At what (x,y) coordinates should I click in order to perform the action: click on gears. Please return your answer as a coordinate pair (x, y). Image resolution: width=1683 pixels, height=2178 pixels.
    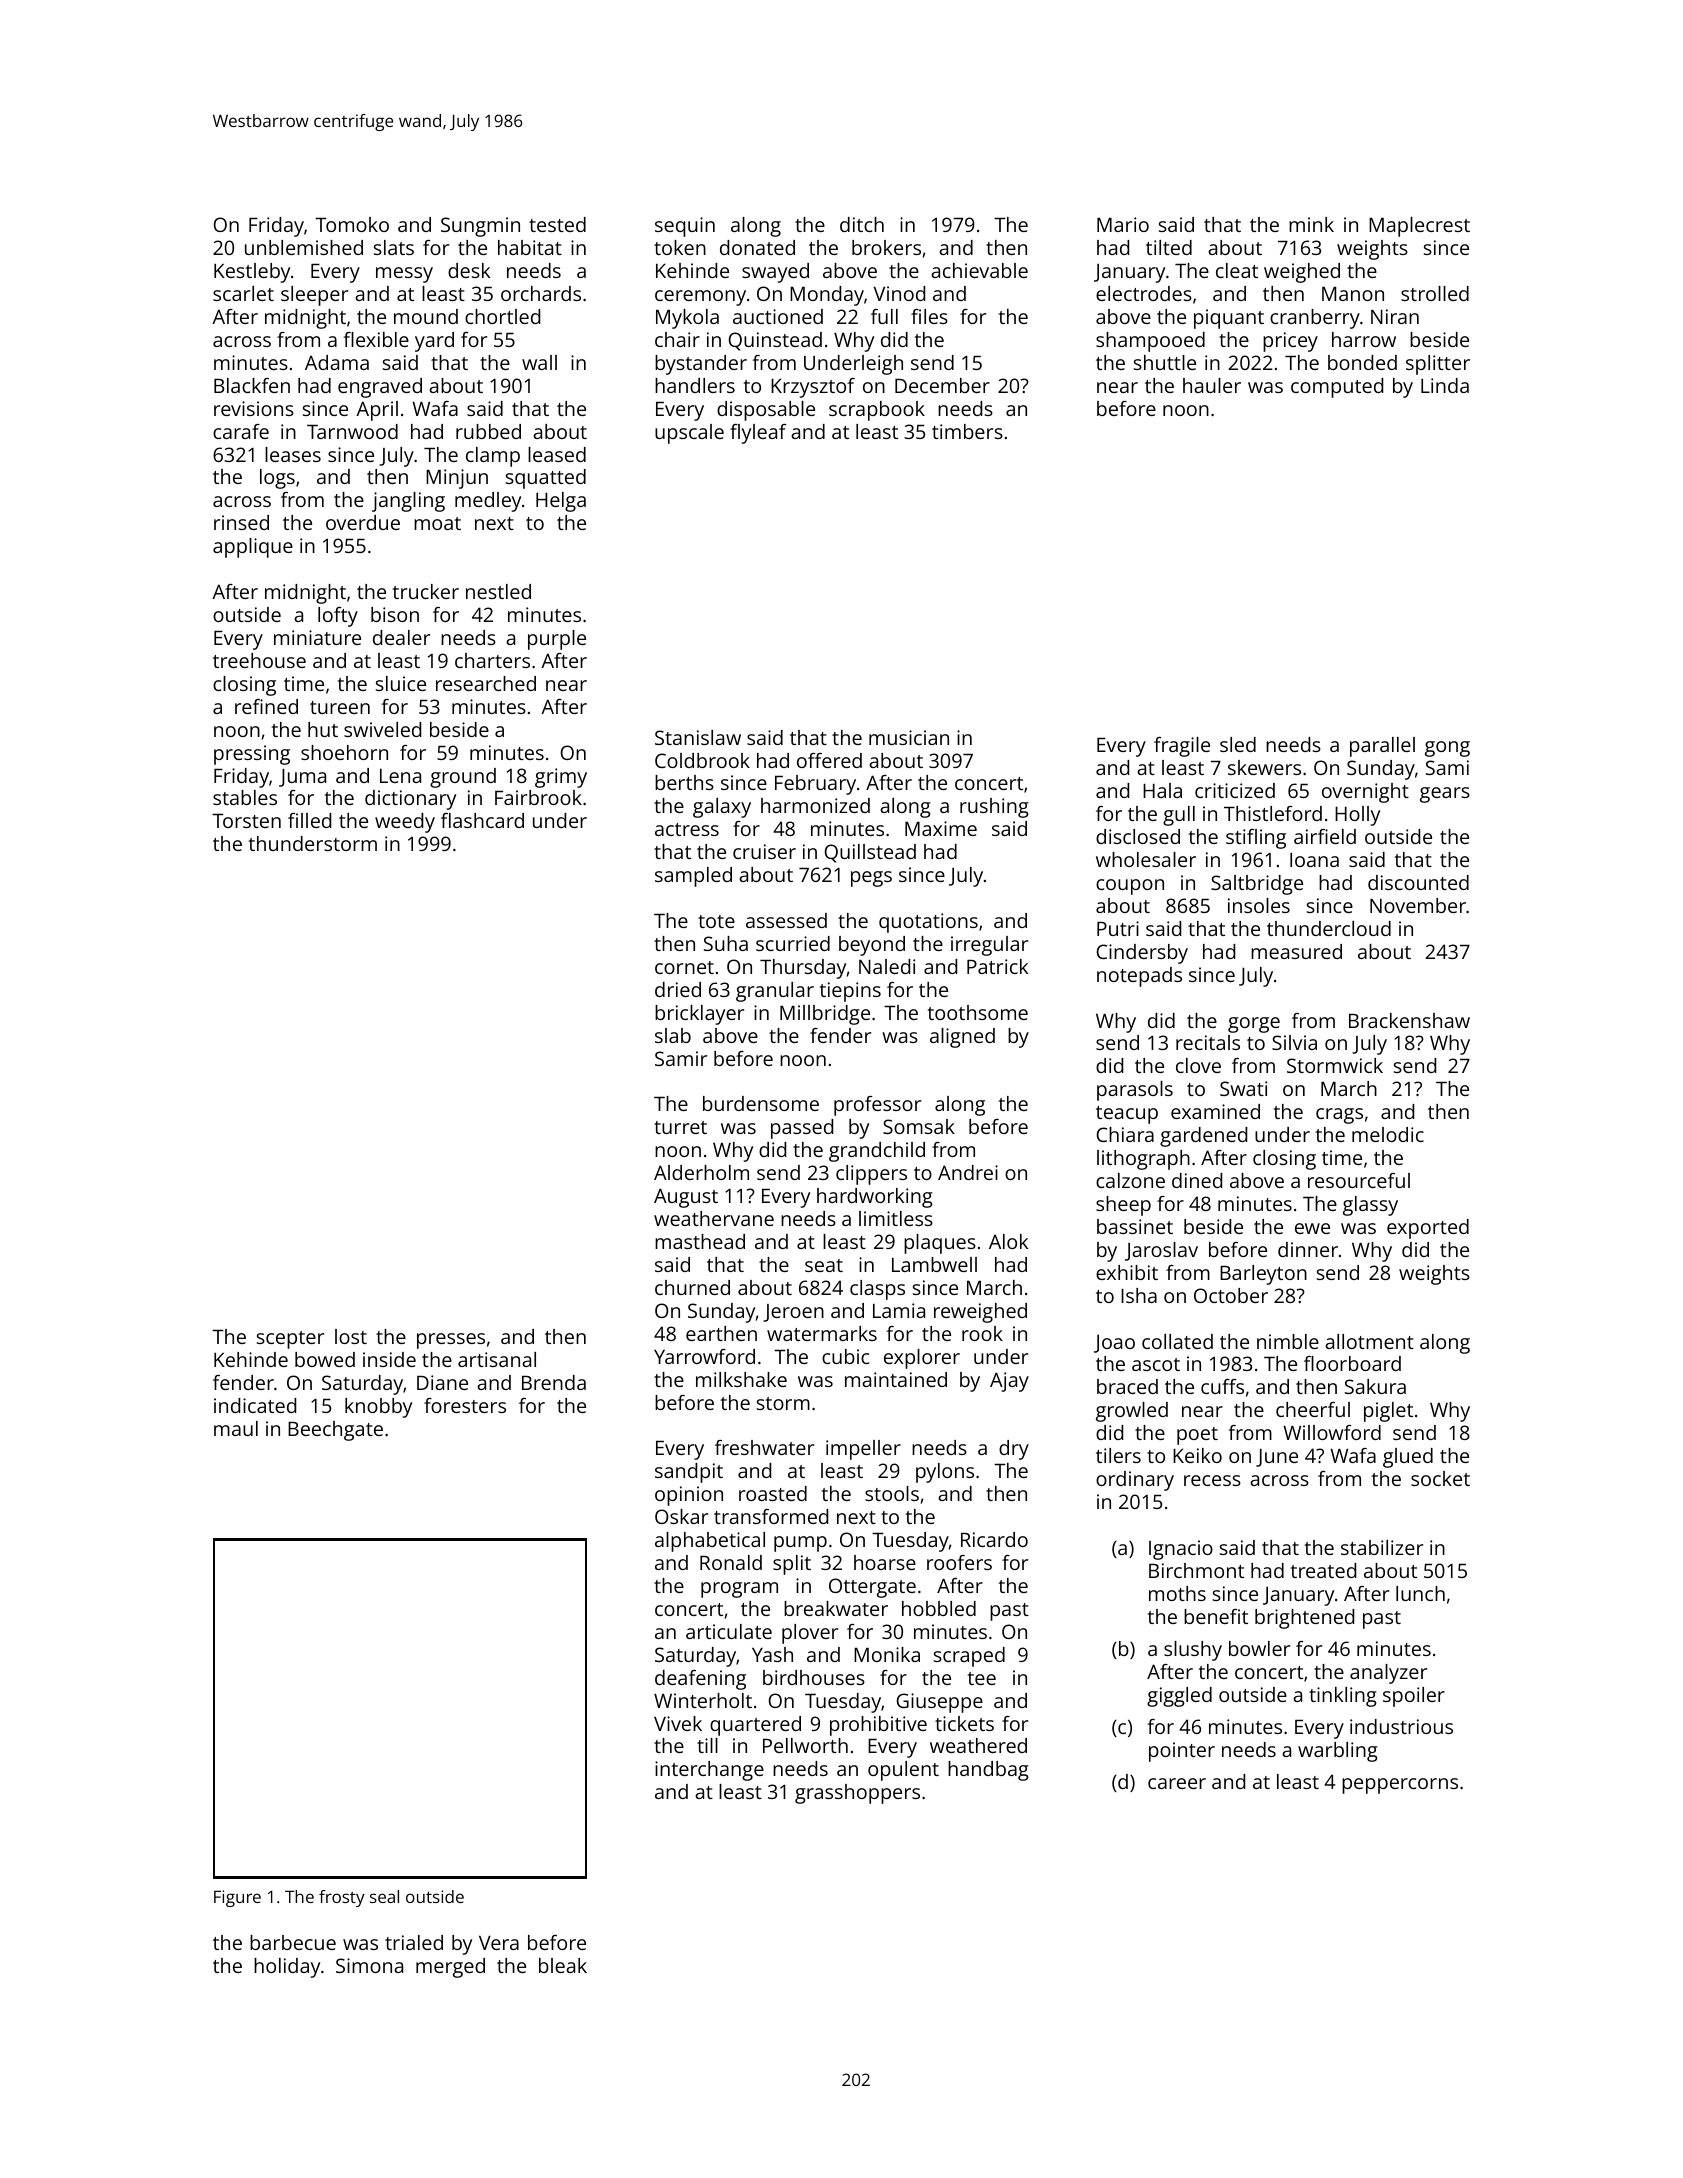
    Looking at the image, I should click on (1445, 795).
